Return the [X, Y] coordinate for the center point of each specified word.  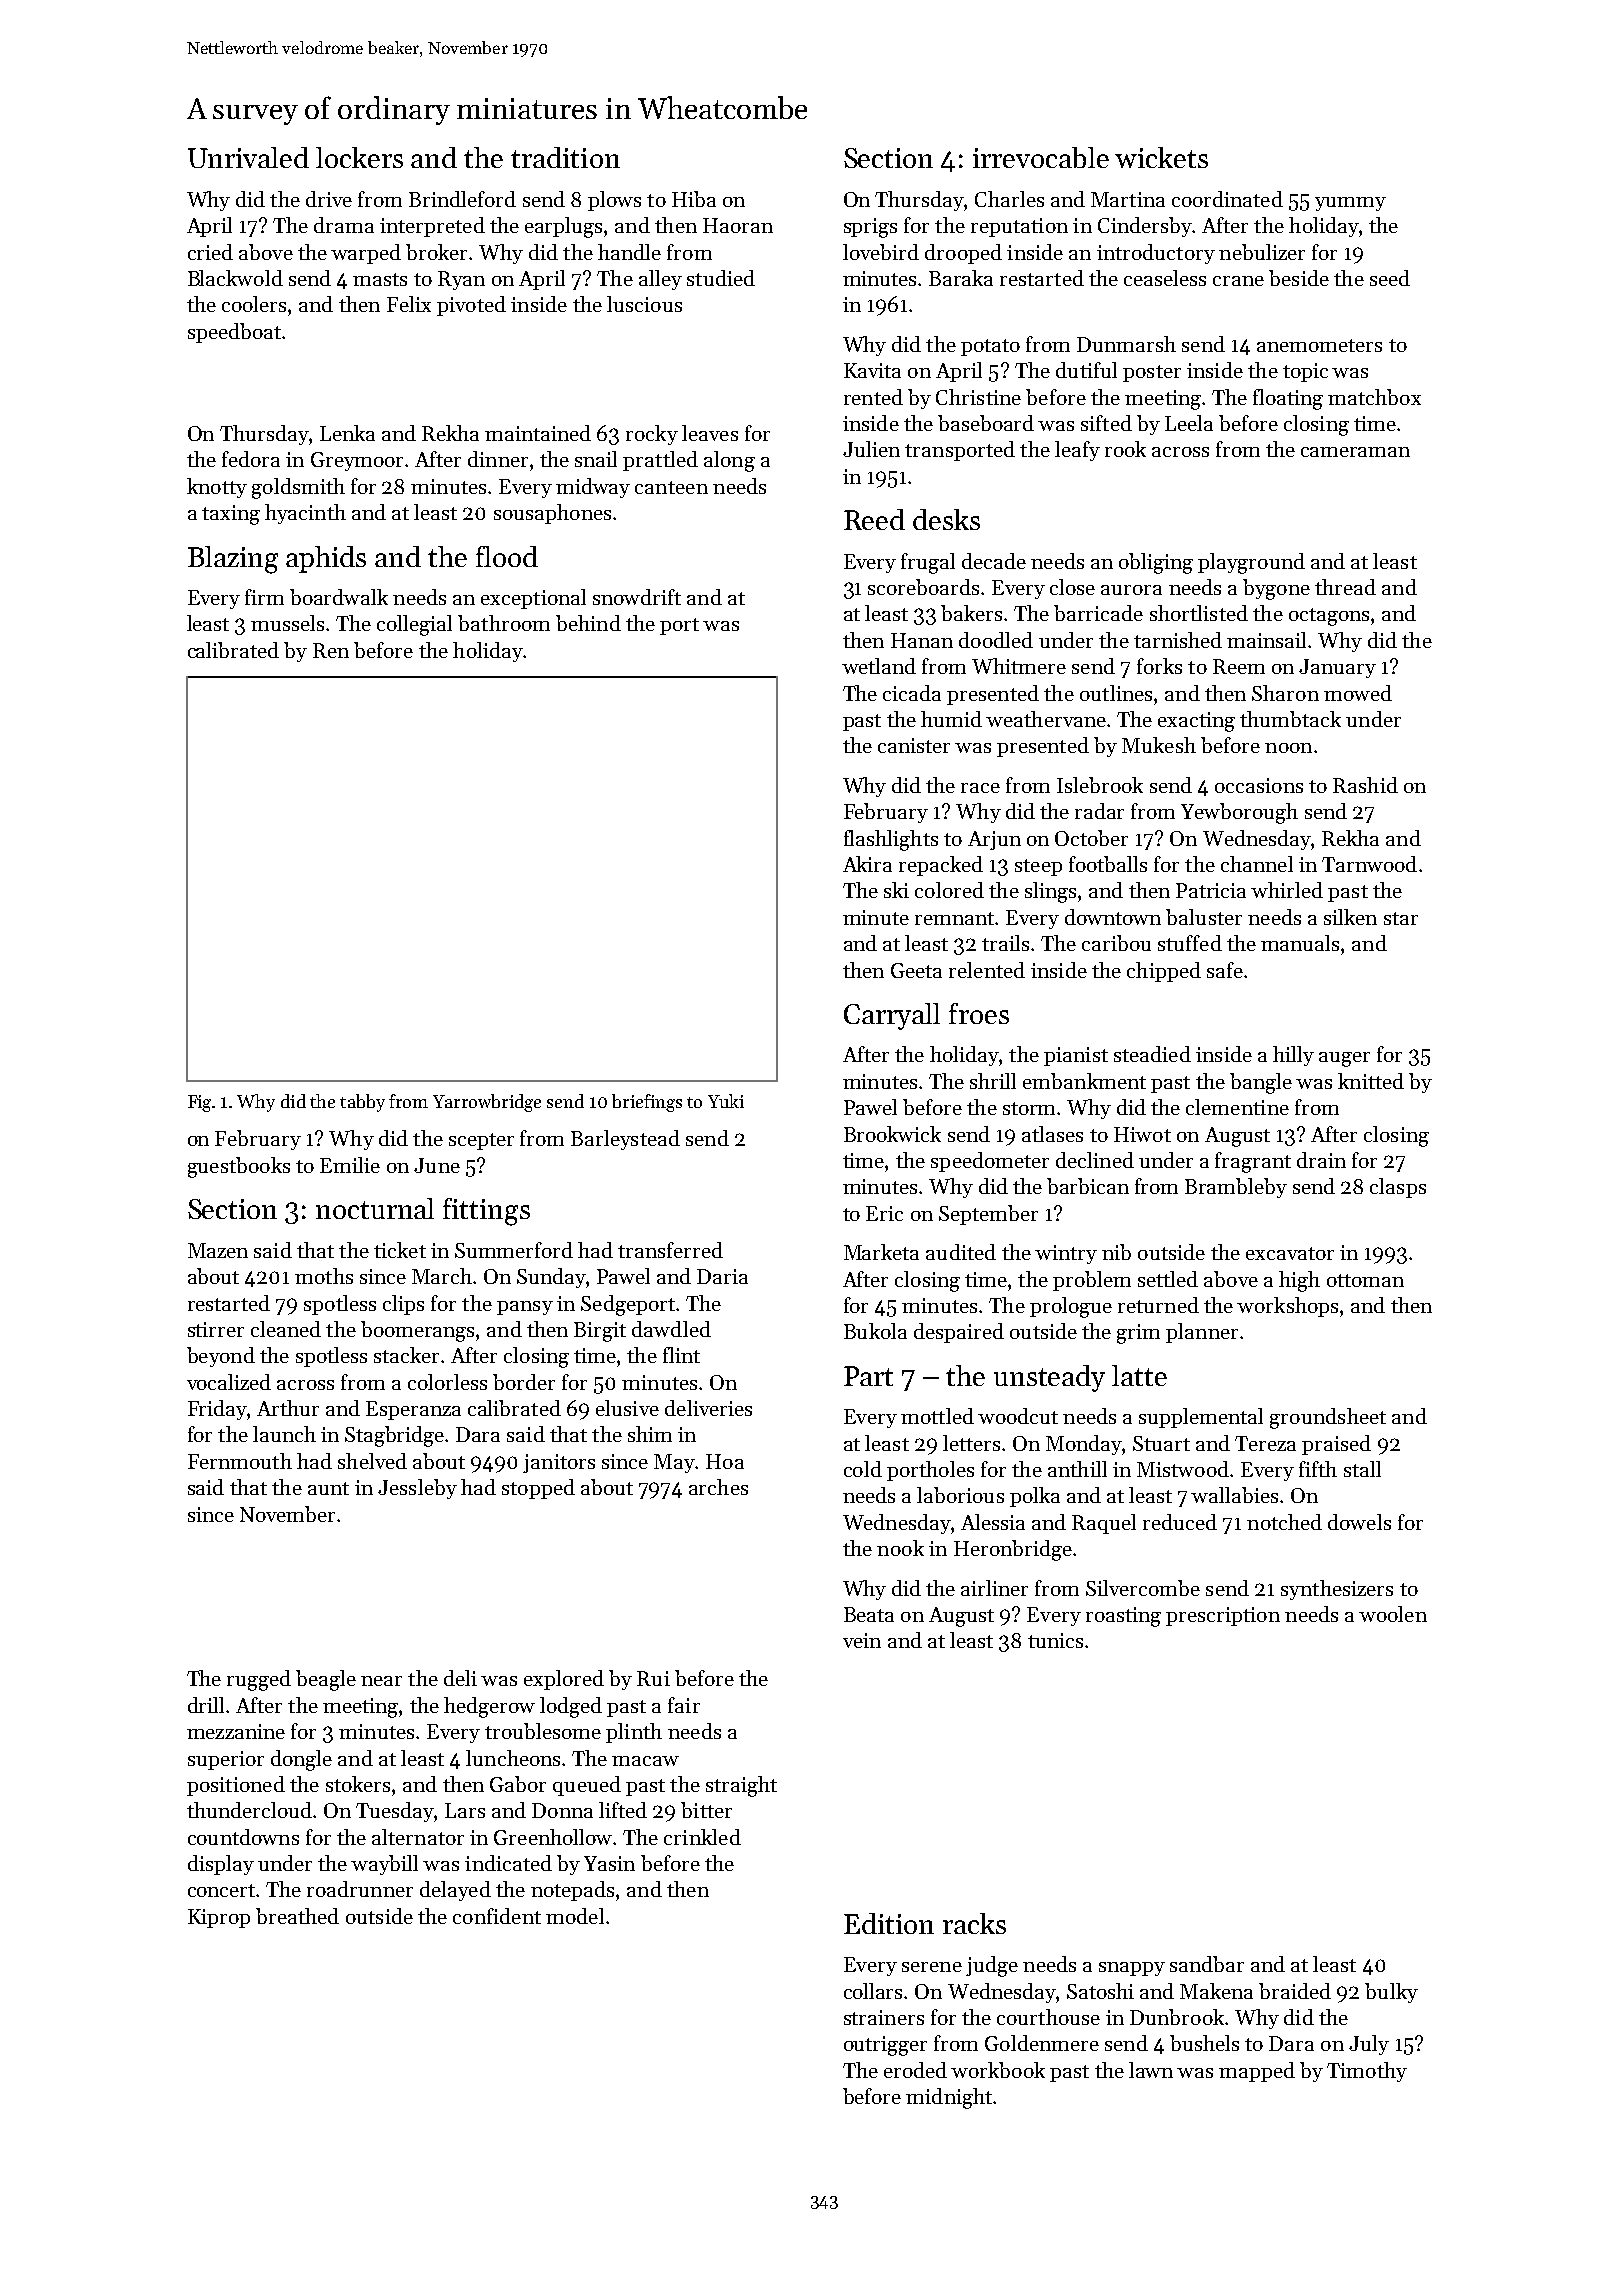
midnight [949, 2098]
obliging [1156, 563]
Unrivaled [248, 157]
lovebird [881, 252]
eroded [915, 2070]
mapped [1257, 2072]
